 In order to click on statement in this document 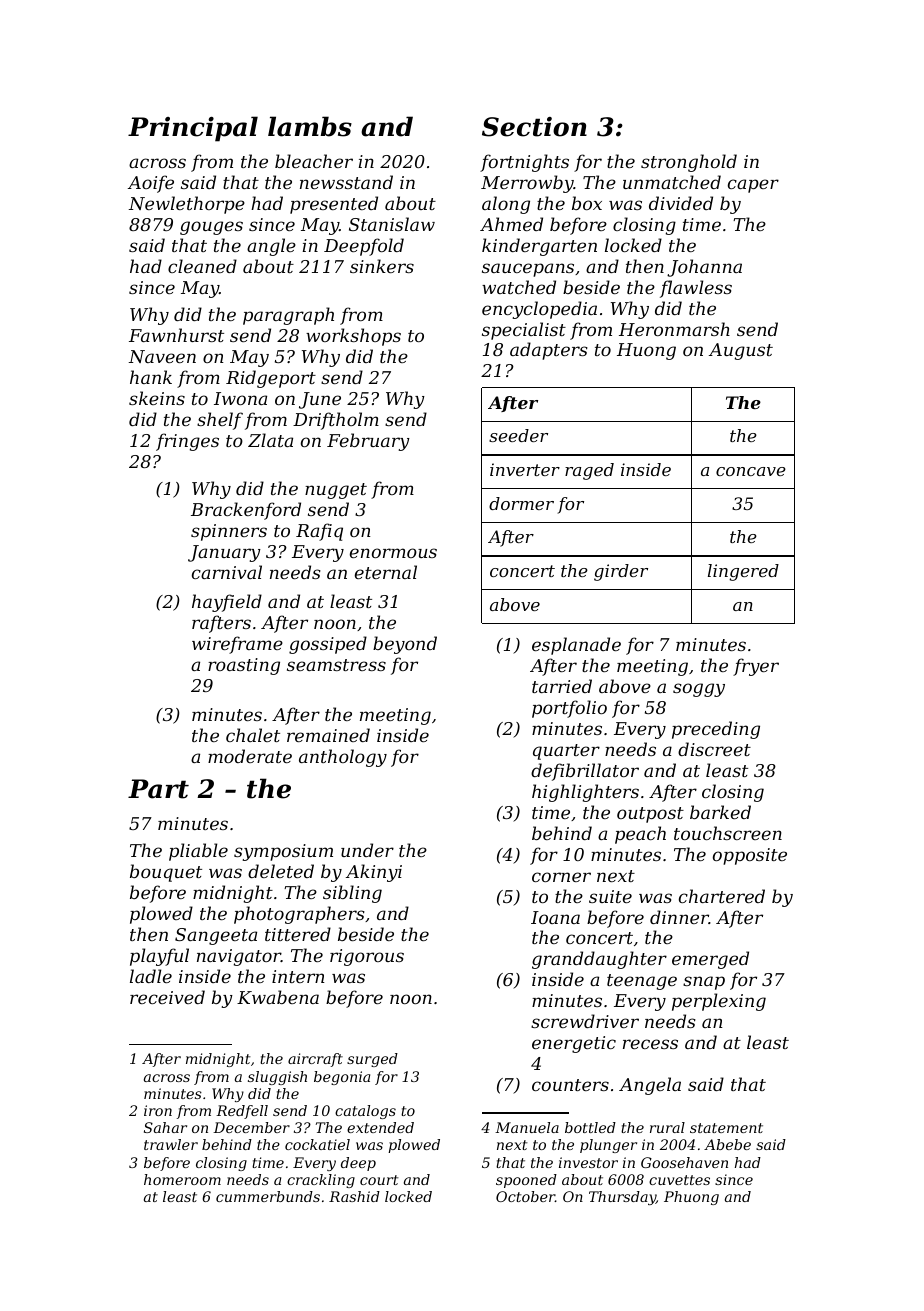, I will do `click(726, 1128)`.
